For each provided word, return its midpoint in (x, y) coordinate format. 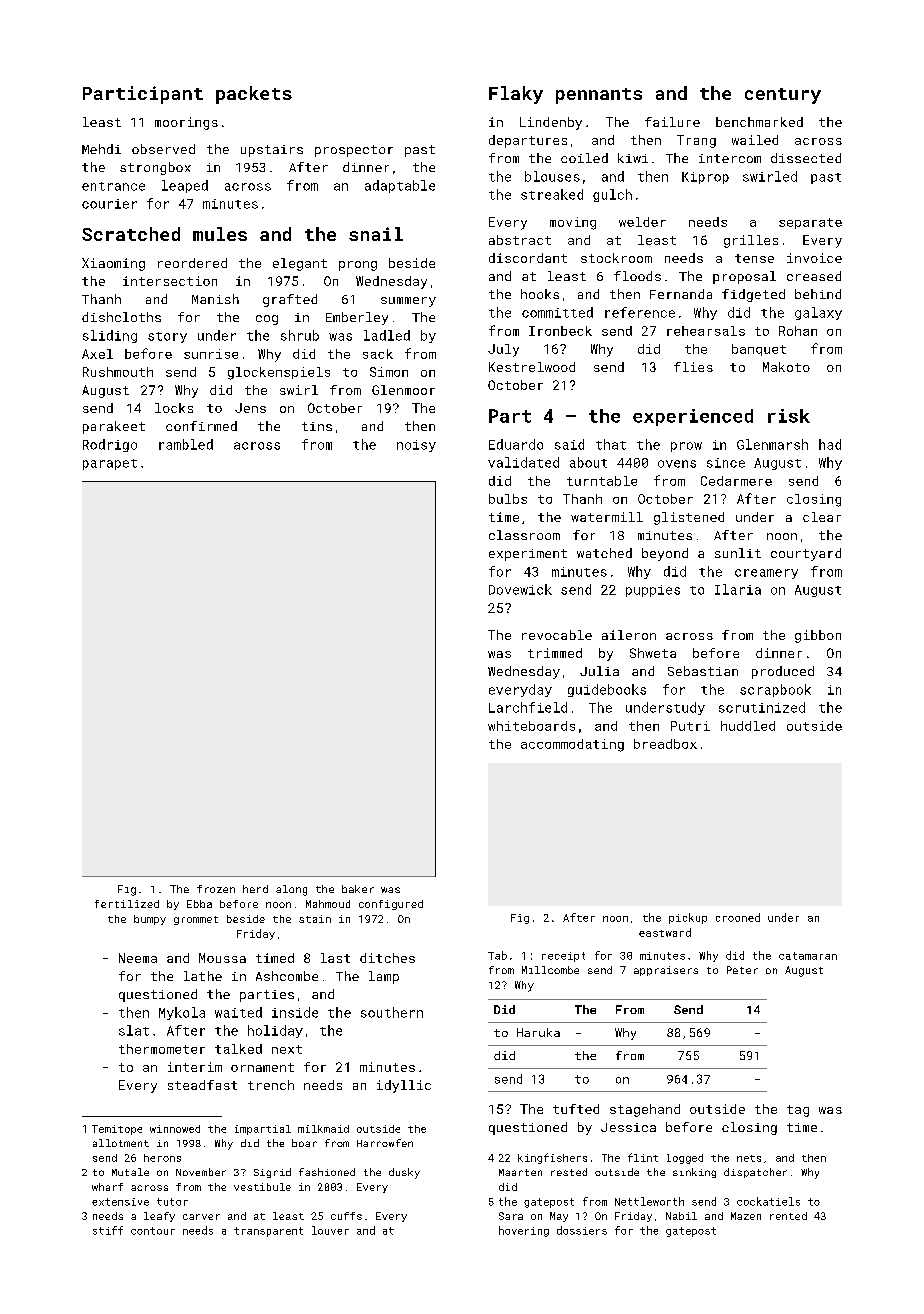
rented (788, 1216)
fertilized (127, 904)
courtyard (806, 554)
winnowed (175, 1129)
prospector (354, 151)
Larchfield (528, 707)
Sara (511, 1216)
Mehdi (101, 149)
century (783, 96)
